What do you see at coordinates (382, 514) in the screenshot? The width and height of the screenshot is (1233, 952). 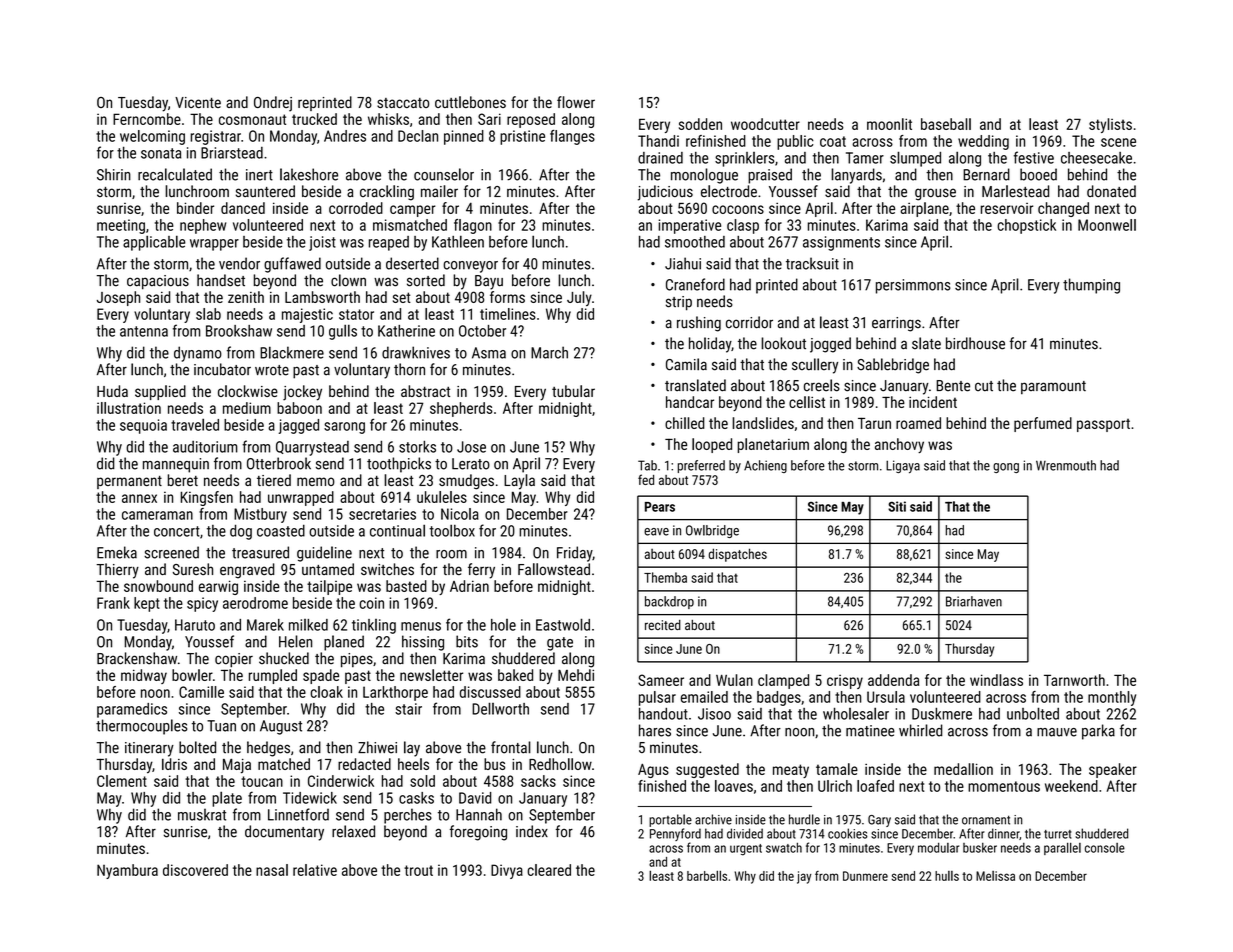 I see `secretaries` at bounding box center [382, 514].
